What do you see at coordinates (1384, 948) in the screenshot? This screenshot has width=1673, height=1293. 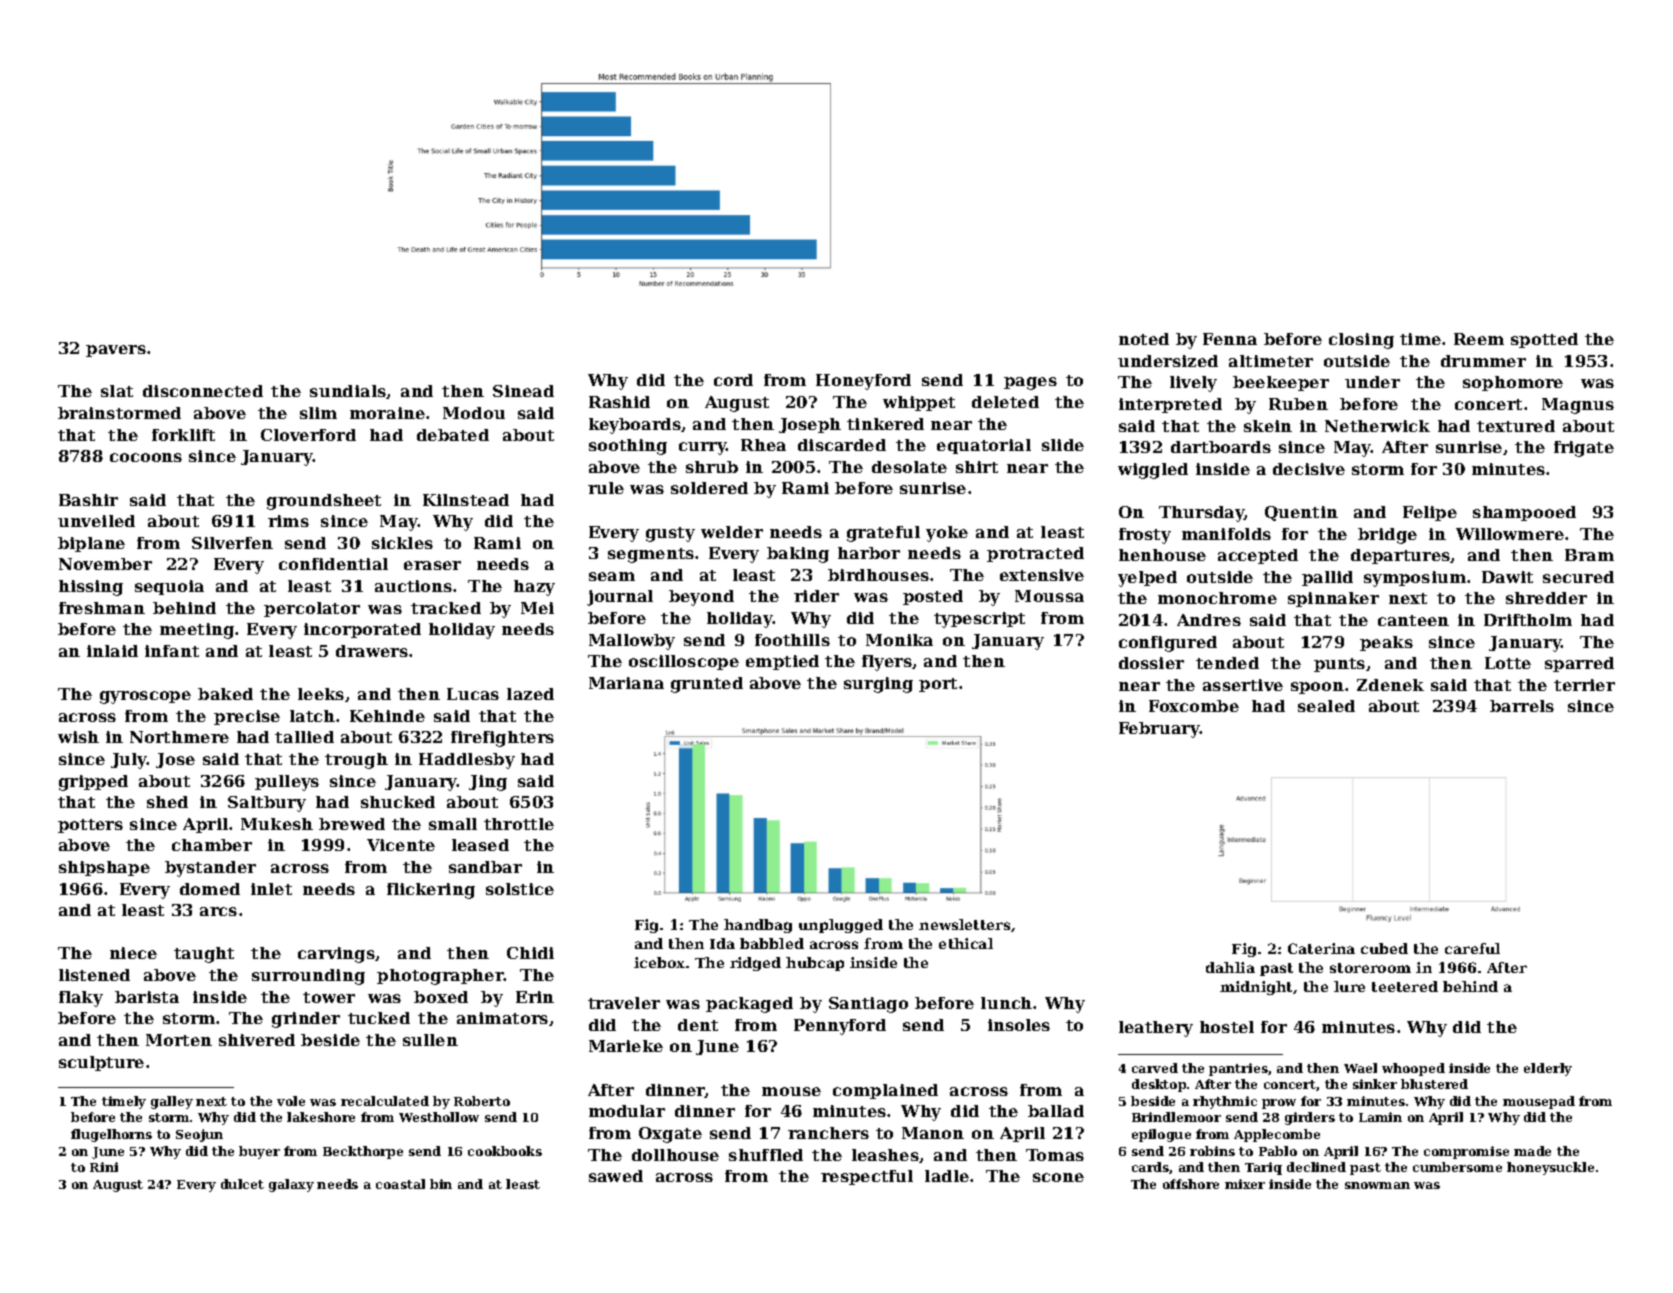 I see `cubed` at bounding box center [1384, 948].
